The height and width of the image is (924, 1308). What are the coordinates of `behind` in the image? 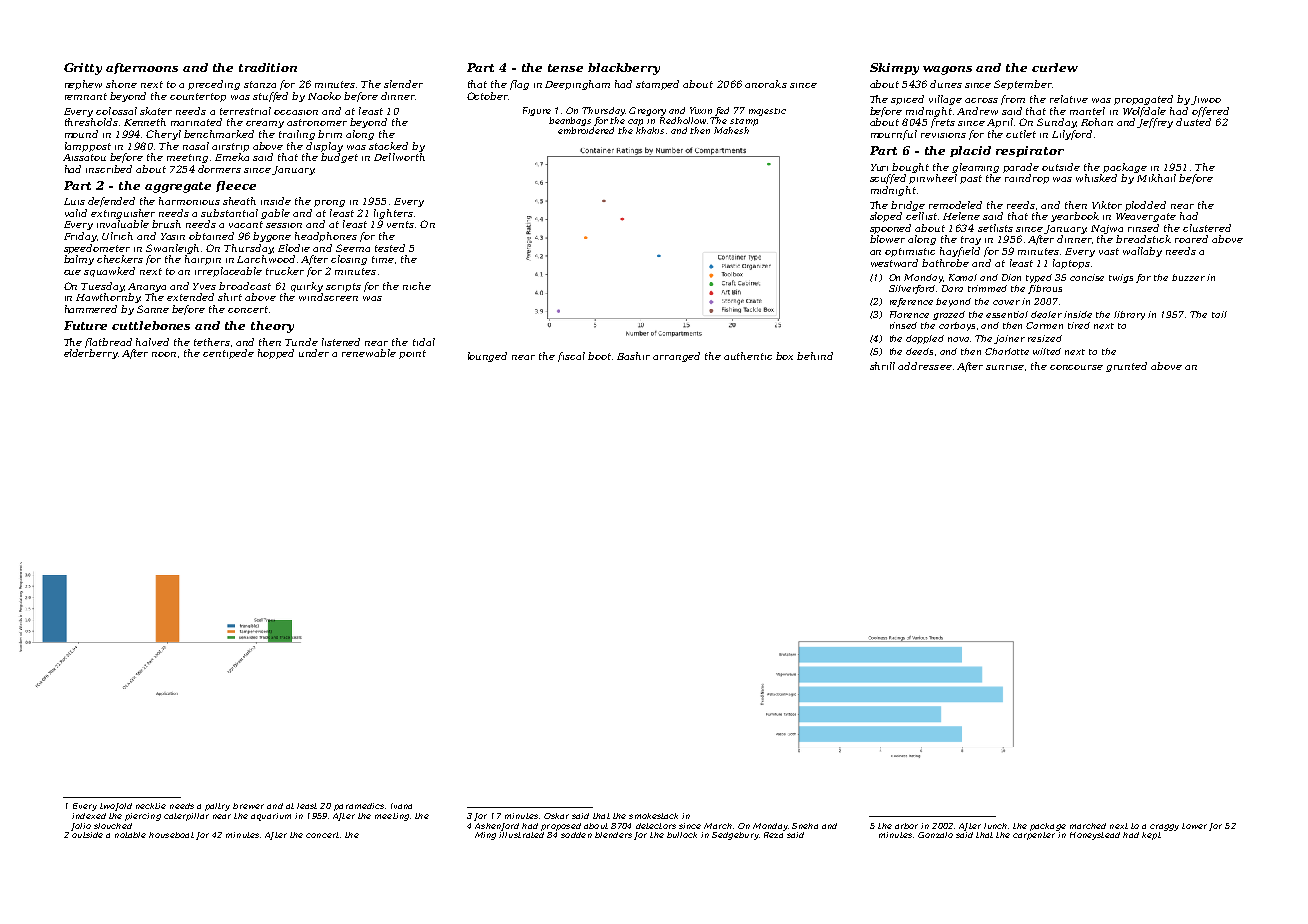 It's located at (815, 356).
